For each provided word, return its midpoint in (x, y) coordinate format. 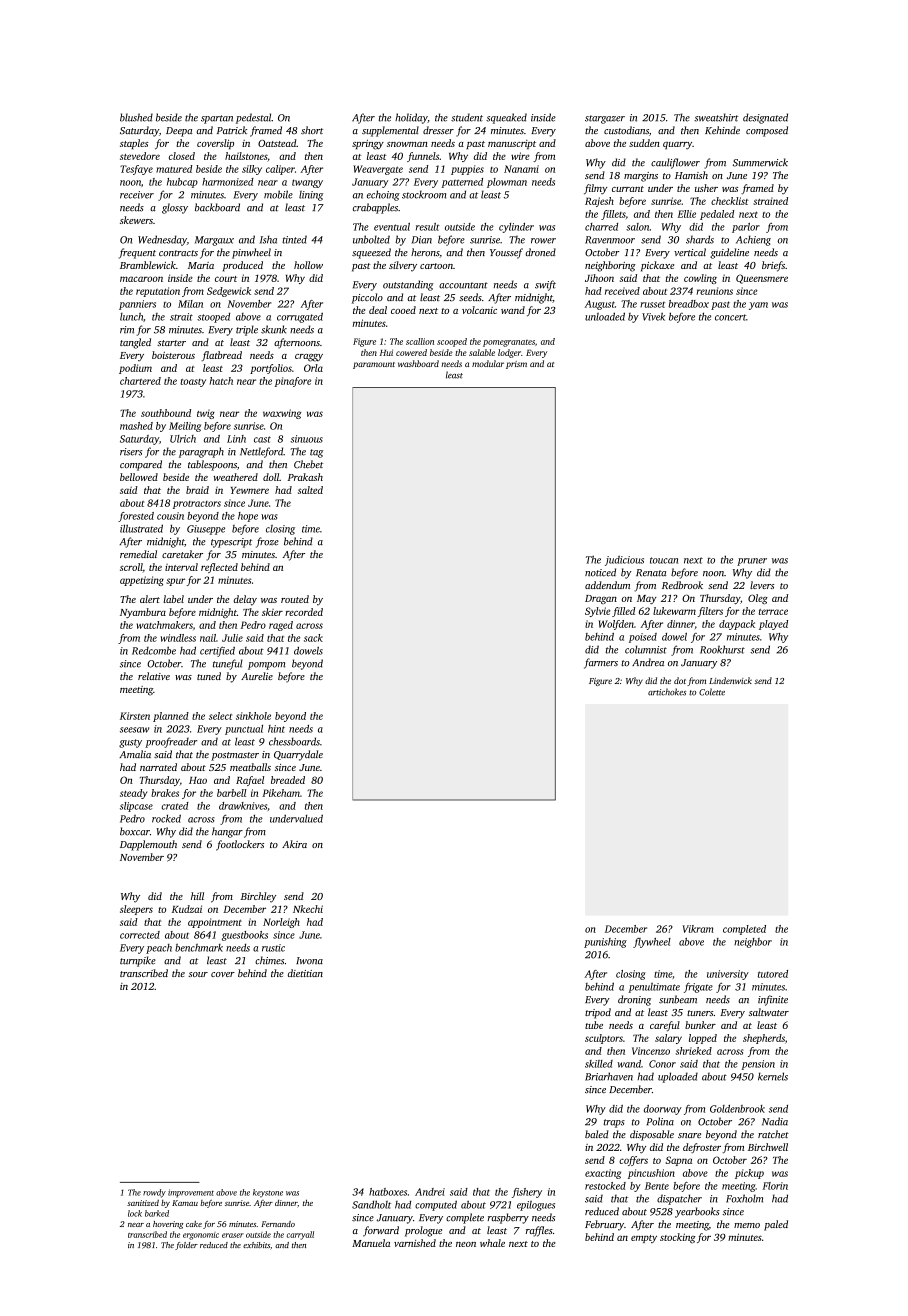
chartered (140, 381)
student (467, 117)
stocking (678, 1238)
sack (313, 638)
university (728, 975)
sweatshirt (716, 117)
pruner (752, 562)
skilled (599, 1064)
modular (488, 363)
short (312, 130)
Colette (712, 692)
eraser (233, 1235)
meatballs (250, 767)
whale (492, 1243)
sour (198, 974)
